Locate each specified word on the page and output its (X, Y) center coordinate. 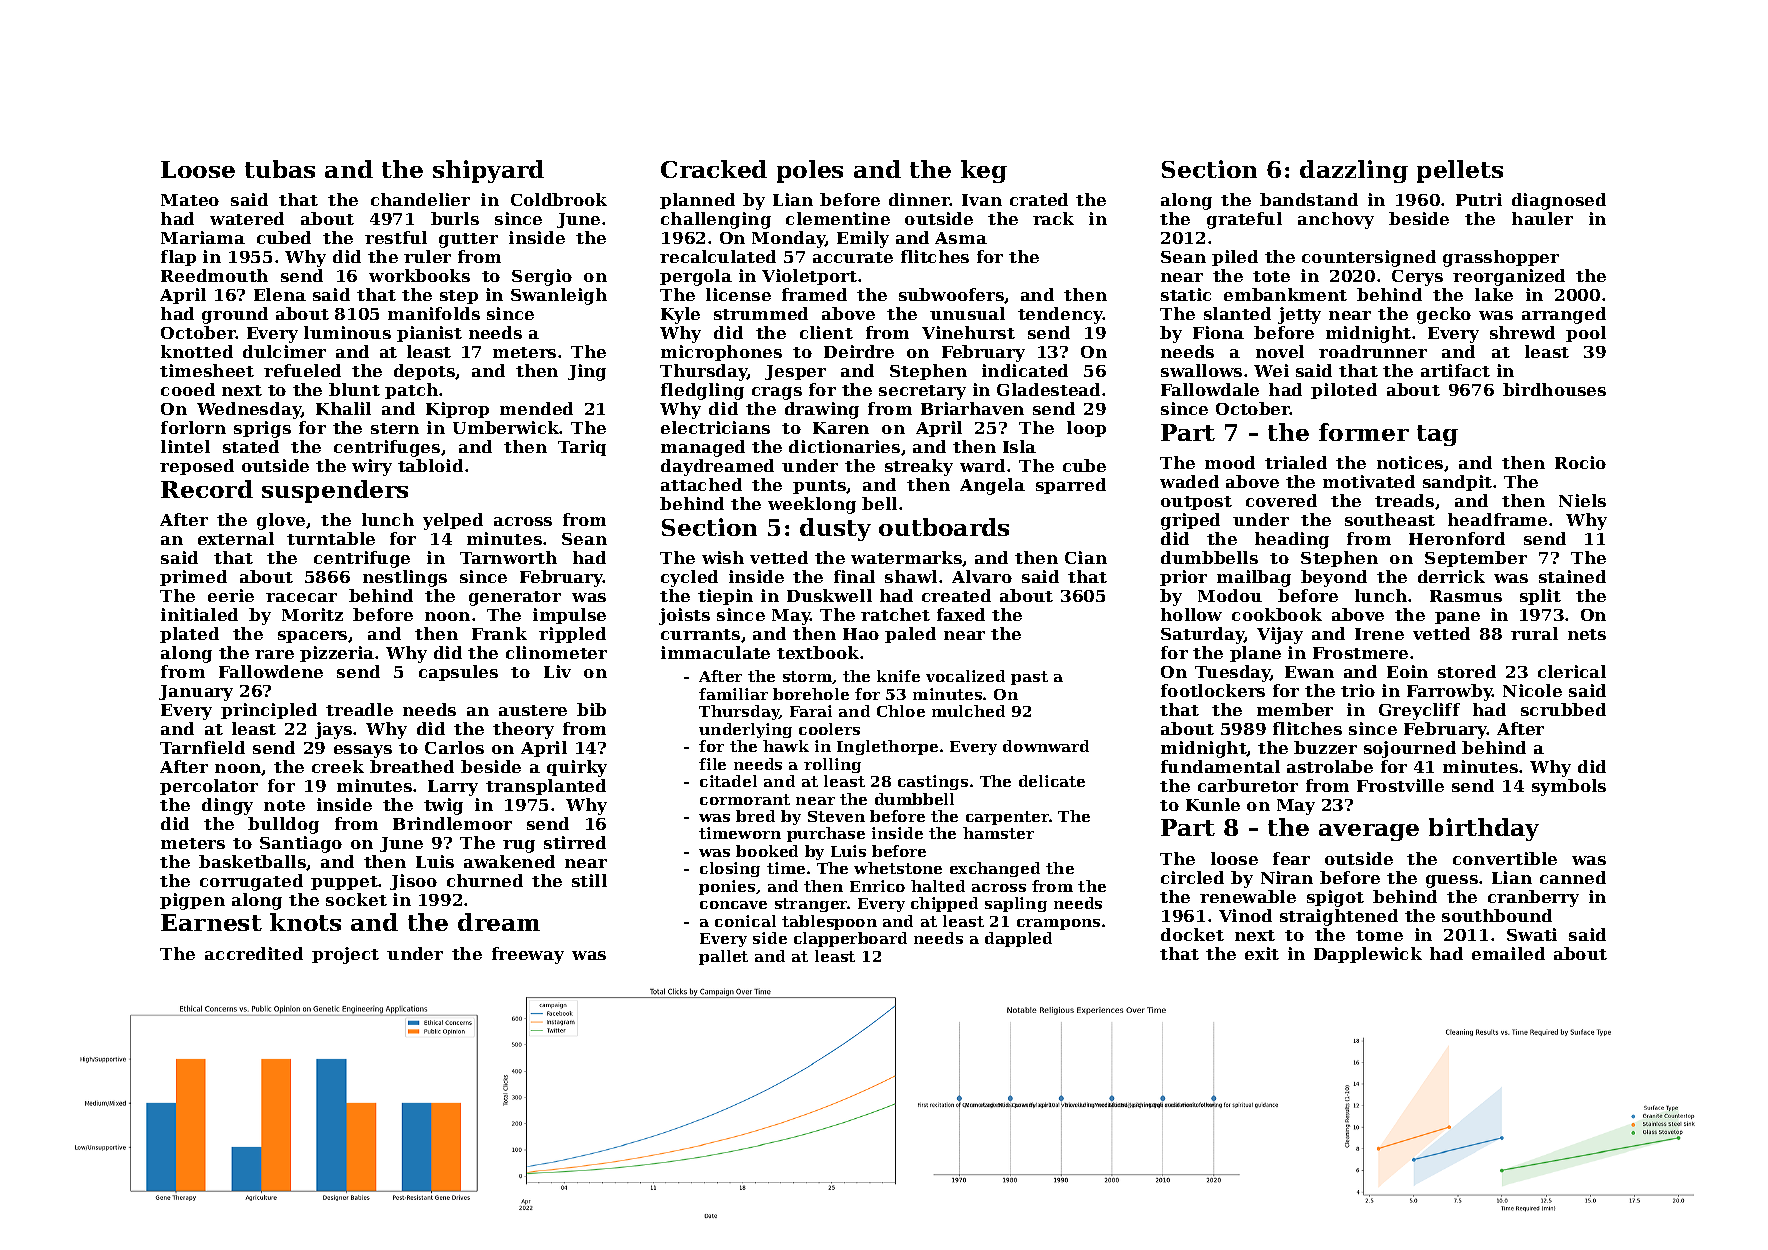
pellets (1460, 171)
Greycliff (1419, 711)
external (236, 538)
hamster (998, 833)
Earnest (211, 922)
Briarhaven (972, 408)
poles (810, 171)
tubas (280, 169)
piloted (1344, 391)
